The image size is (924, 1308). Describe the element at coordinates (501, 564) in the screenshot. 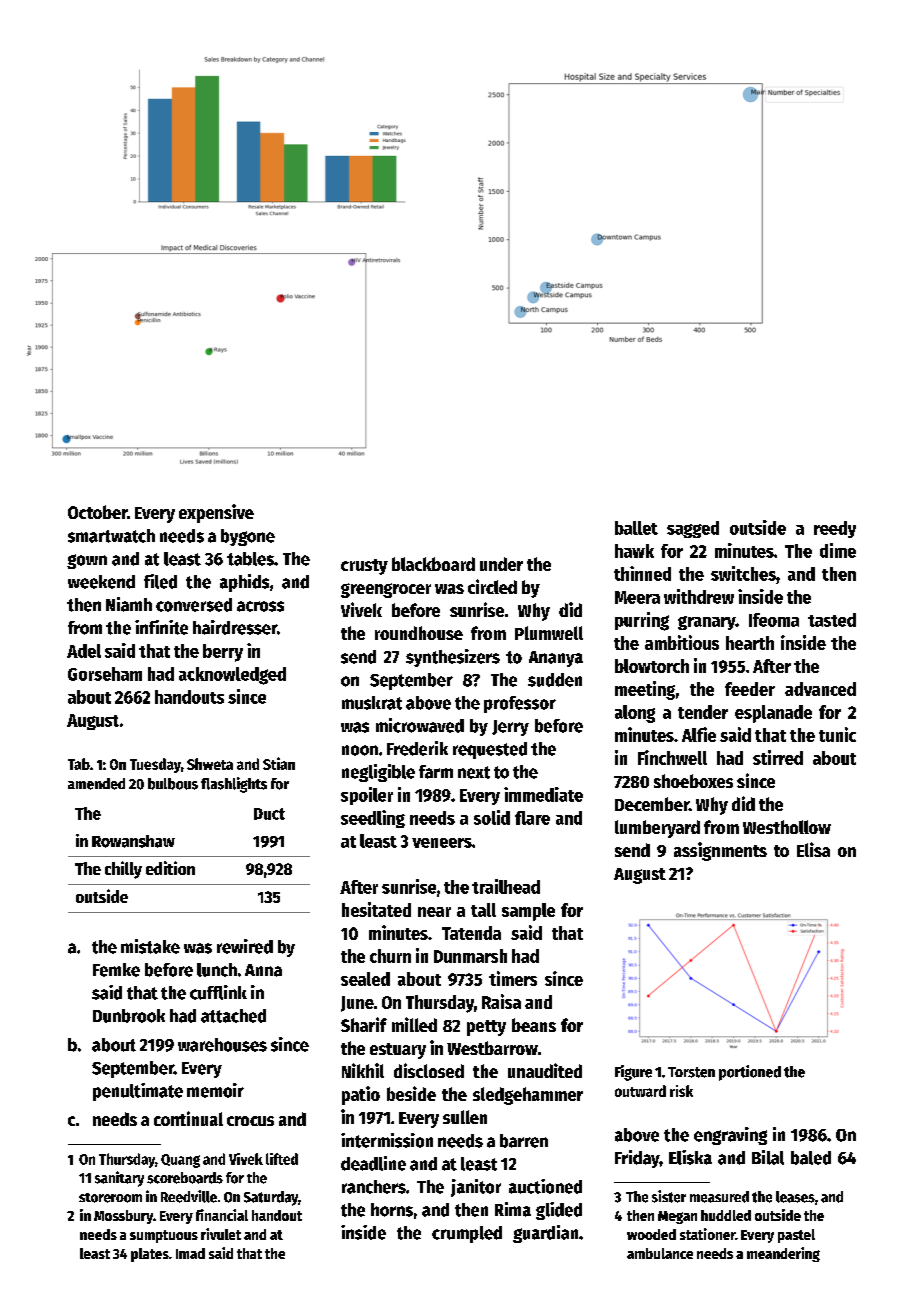

I see `under` at that location.
